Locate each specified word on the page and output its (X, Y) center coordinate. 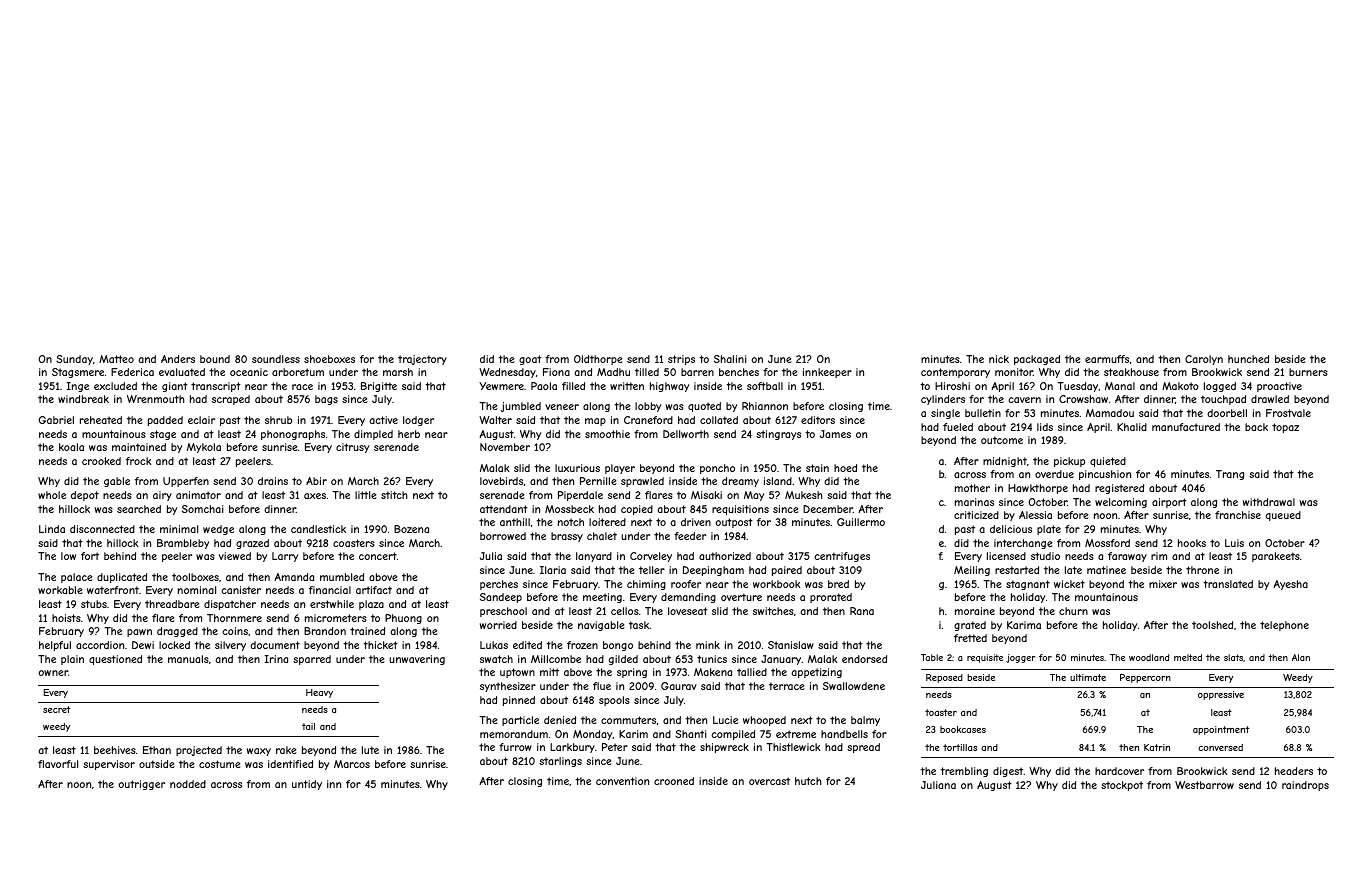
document (275, 645)
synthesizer (508, 687)
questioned (115, 660)
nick (999, 359)
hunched (1248, 359)
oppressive (1221, 695)
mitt (549, 672)
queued (1283, 516)
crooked (101, 461)
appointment (1221, 730)
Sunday (74, 360)
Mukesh (803, 495)
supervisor (109, 765)
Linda (52, 529)
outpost (734, 523)
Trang (1230, 475)
